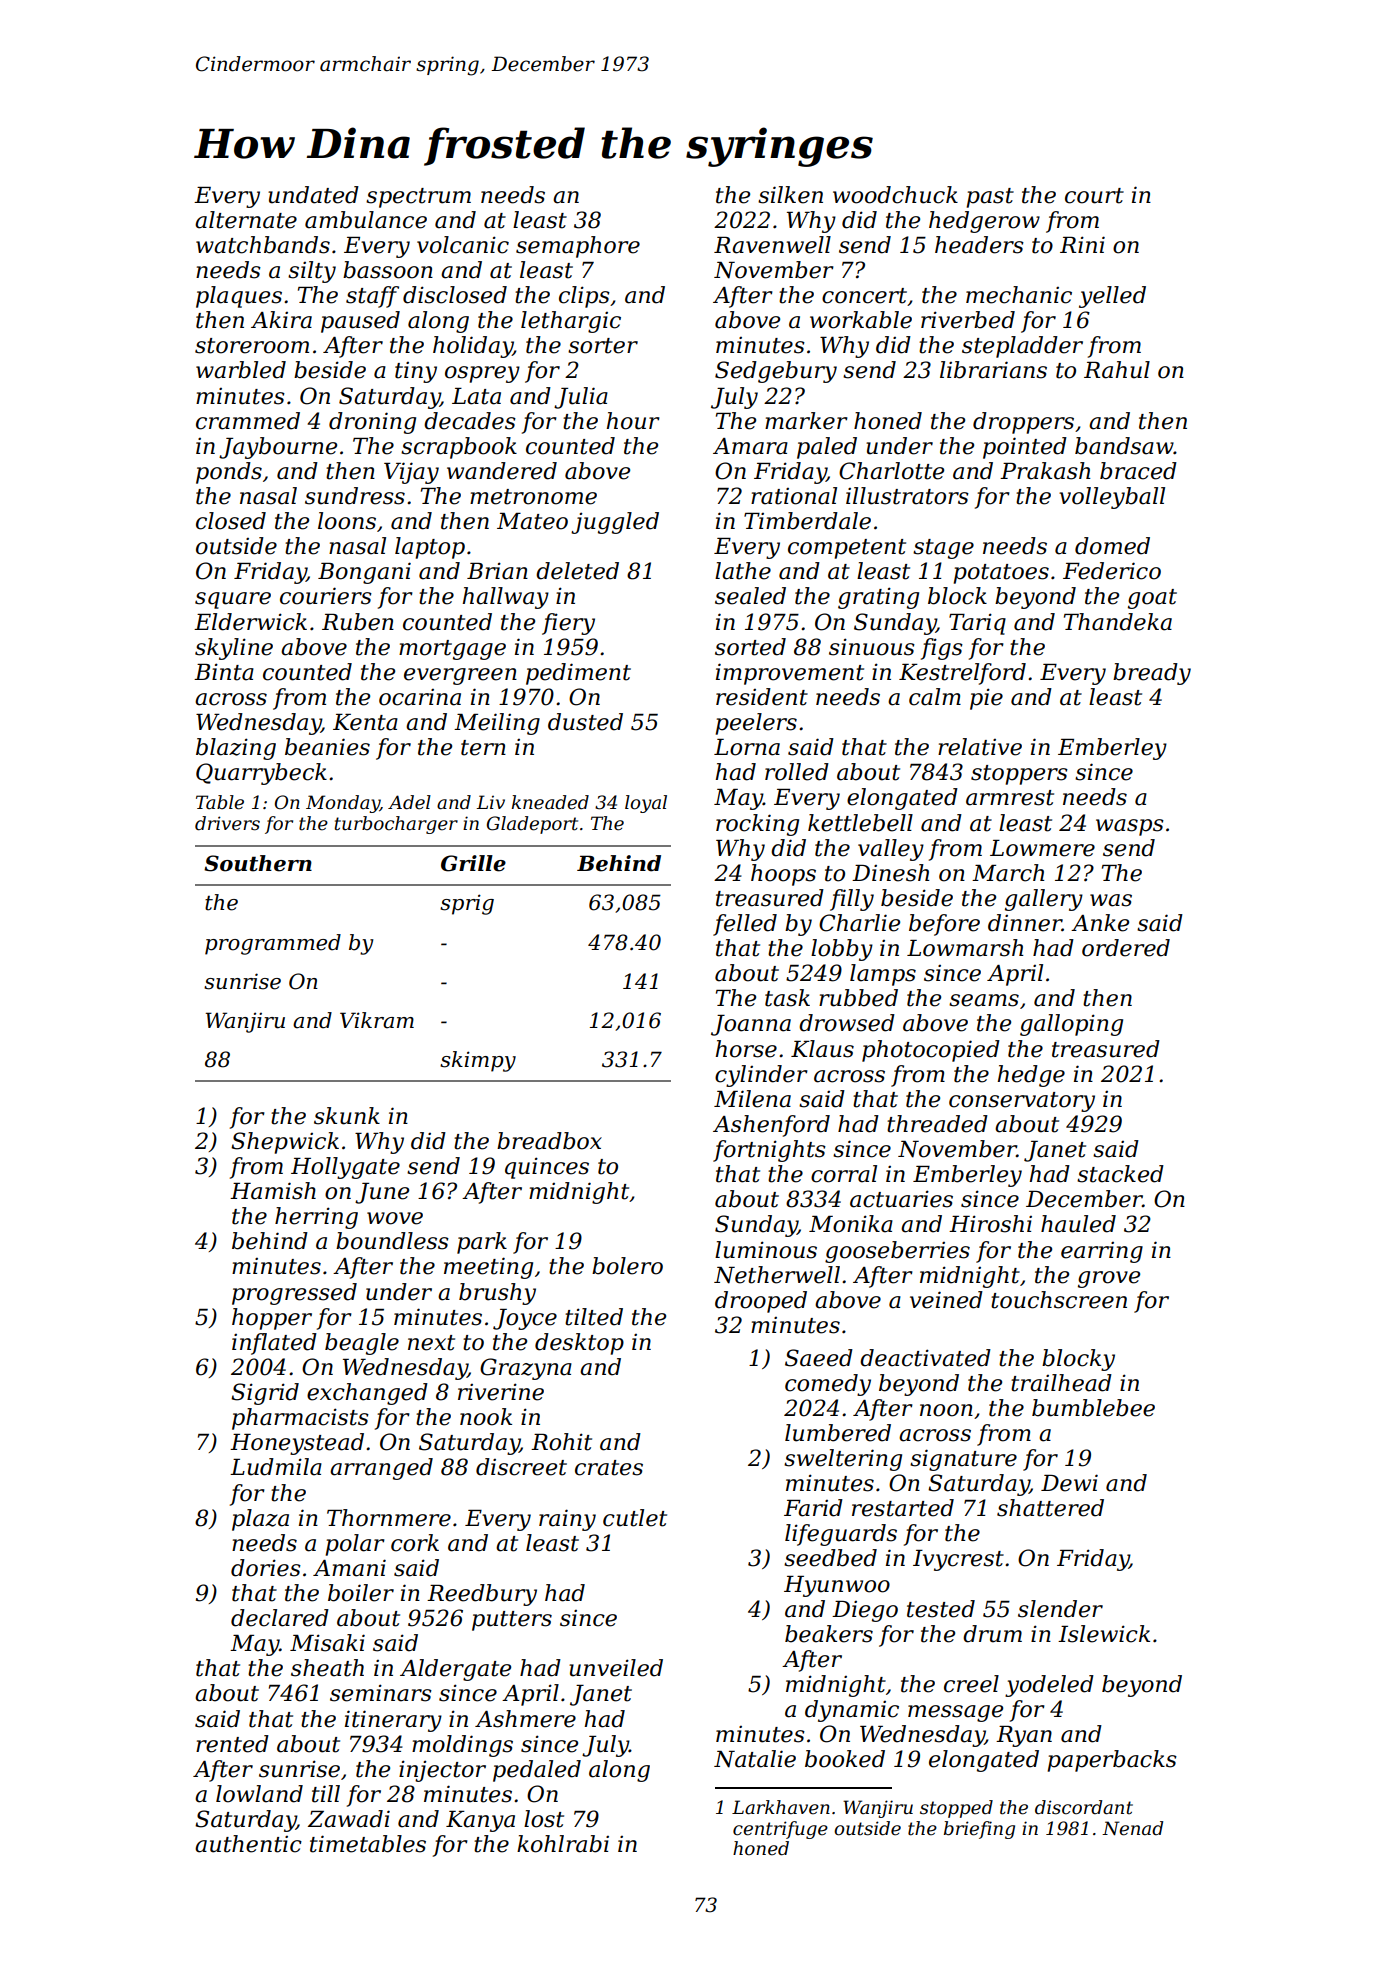  Describe the element at coordinates (1117, 370) in the document. I see `Rahul` at that location.
